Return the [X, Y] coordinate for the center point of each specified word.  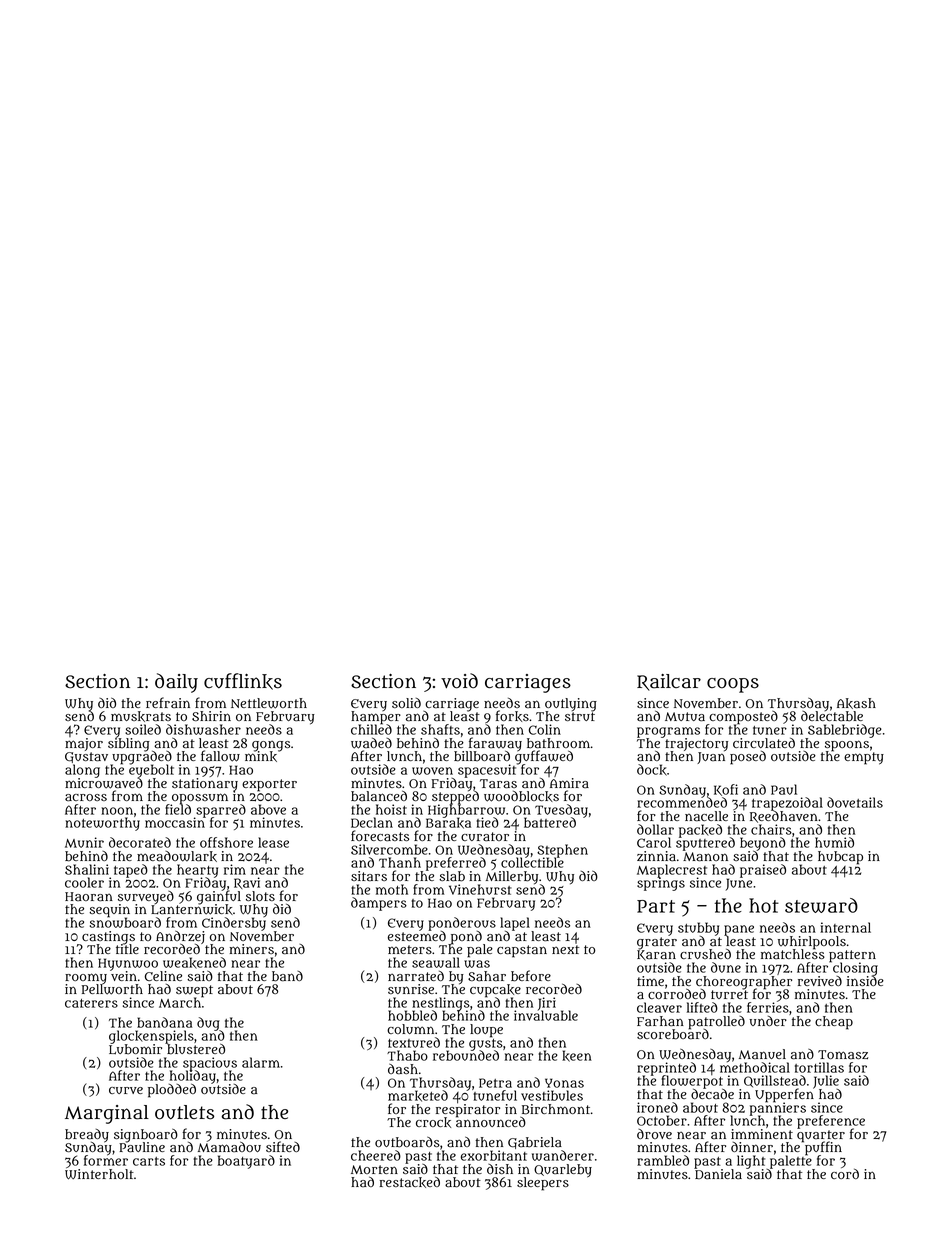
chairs [771, 829]
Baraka [448, 823]
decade [712, 1094]
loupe [486, 1031]
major [84, 744]
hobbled [412, 1015]
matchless [793, 954]
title [127, 949]
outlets [184, 1112]
